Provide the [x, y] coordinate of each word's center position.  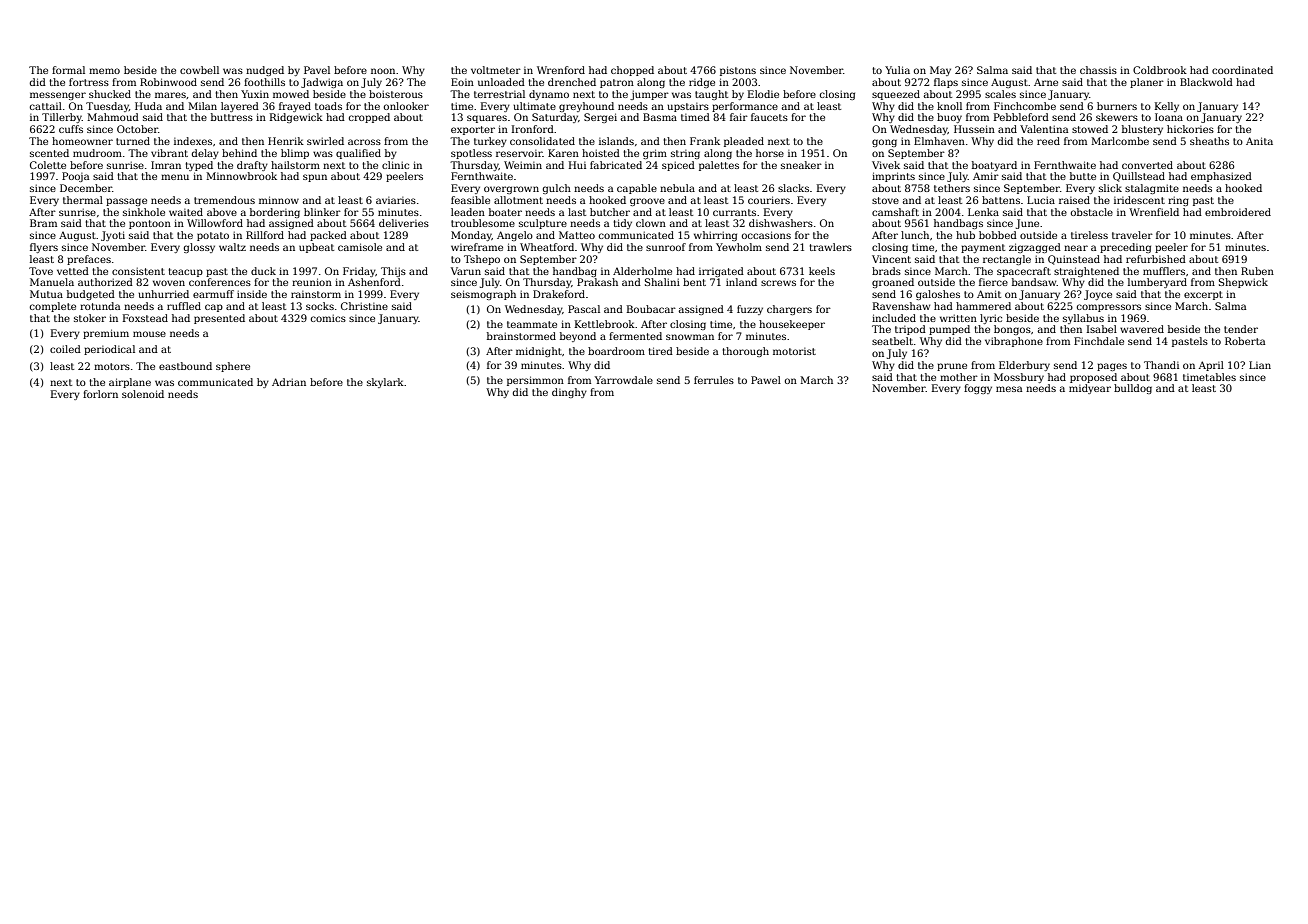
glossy [199, 248]
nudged [265, 71]
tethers [952, 188]
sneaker [801, 165]
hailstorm [295, 165]
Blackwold [1206, 82]
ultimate [534, 106]
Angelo [515, 236]
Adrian [289, 382]
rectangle [1007, 260]
